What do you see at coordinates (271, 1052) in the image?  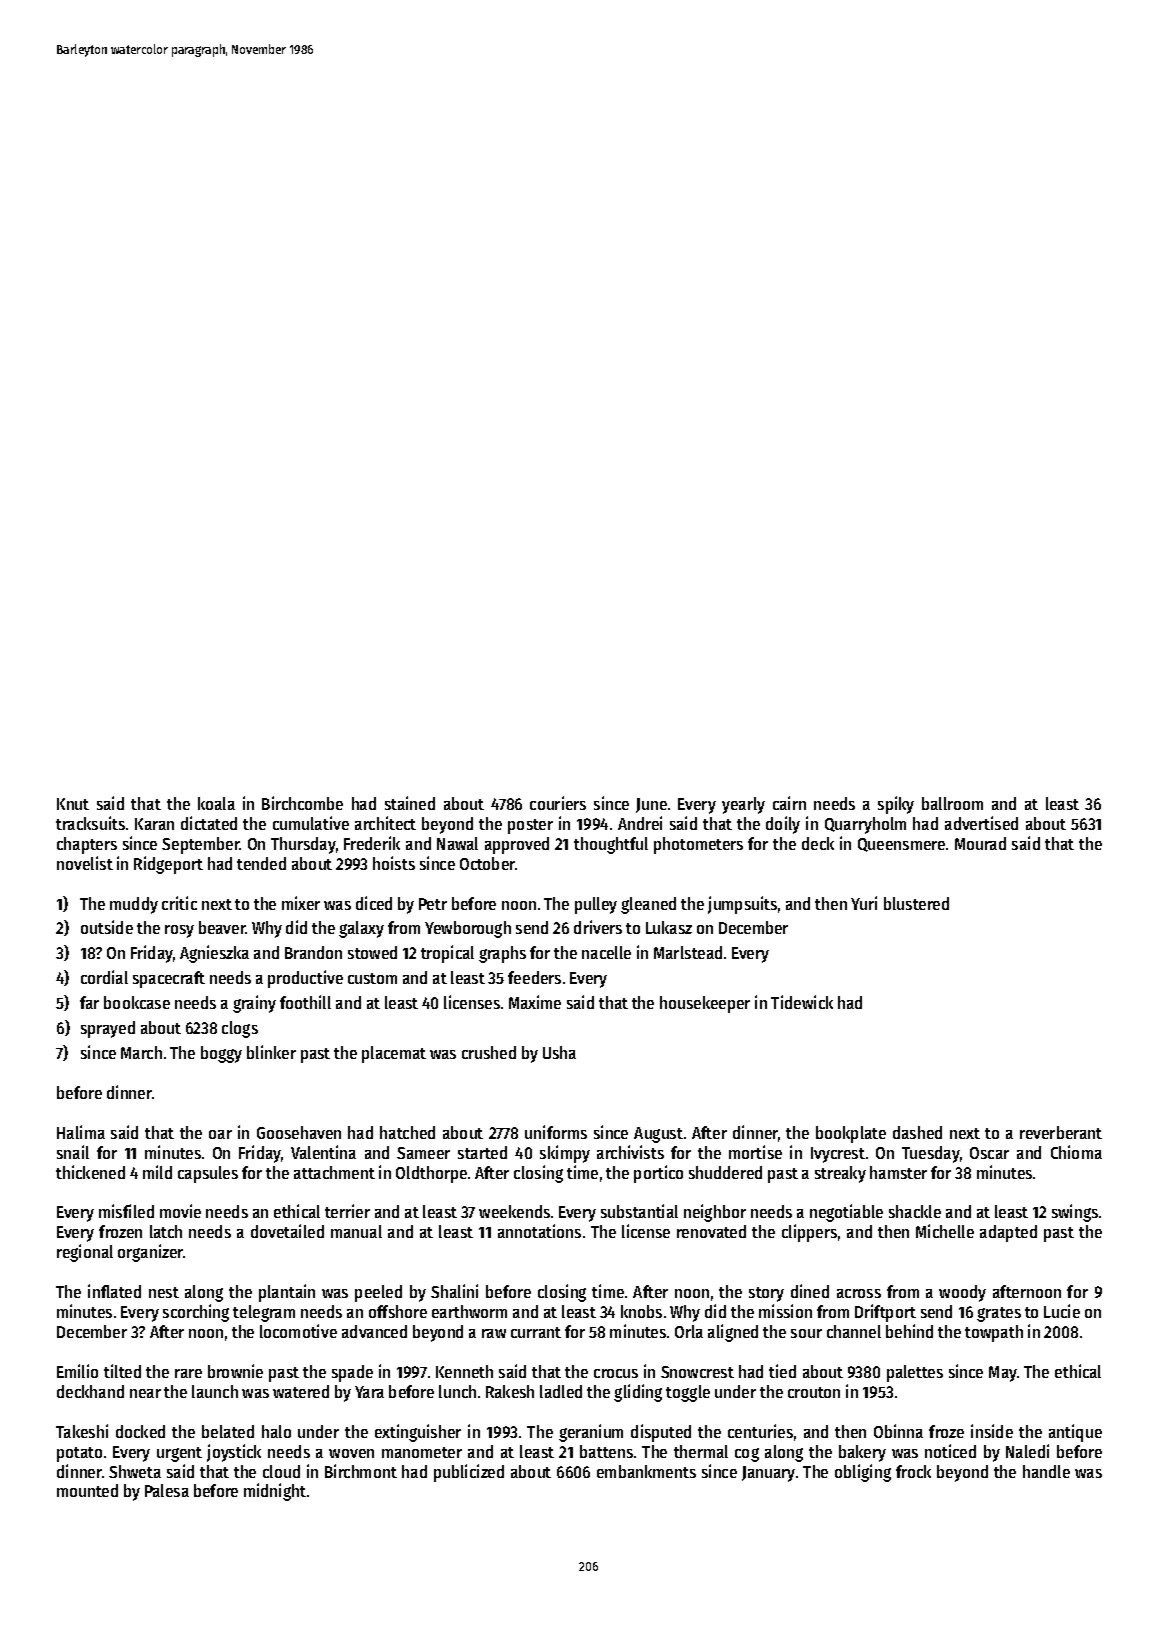 I see `blinker` at bounding box center [271, 1052].
